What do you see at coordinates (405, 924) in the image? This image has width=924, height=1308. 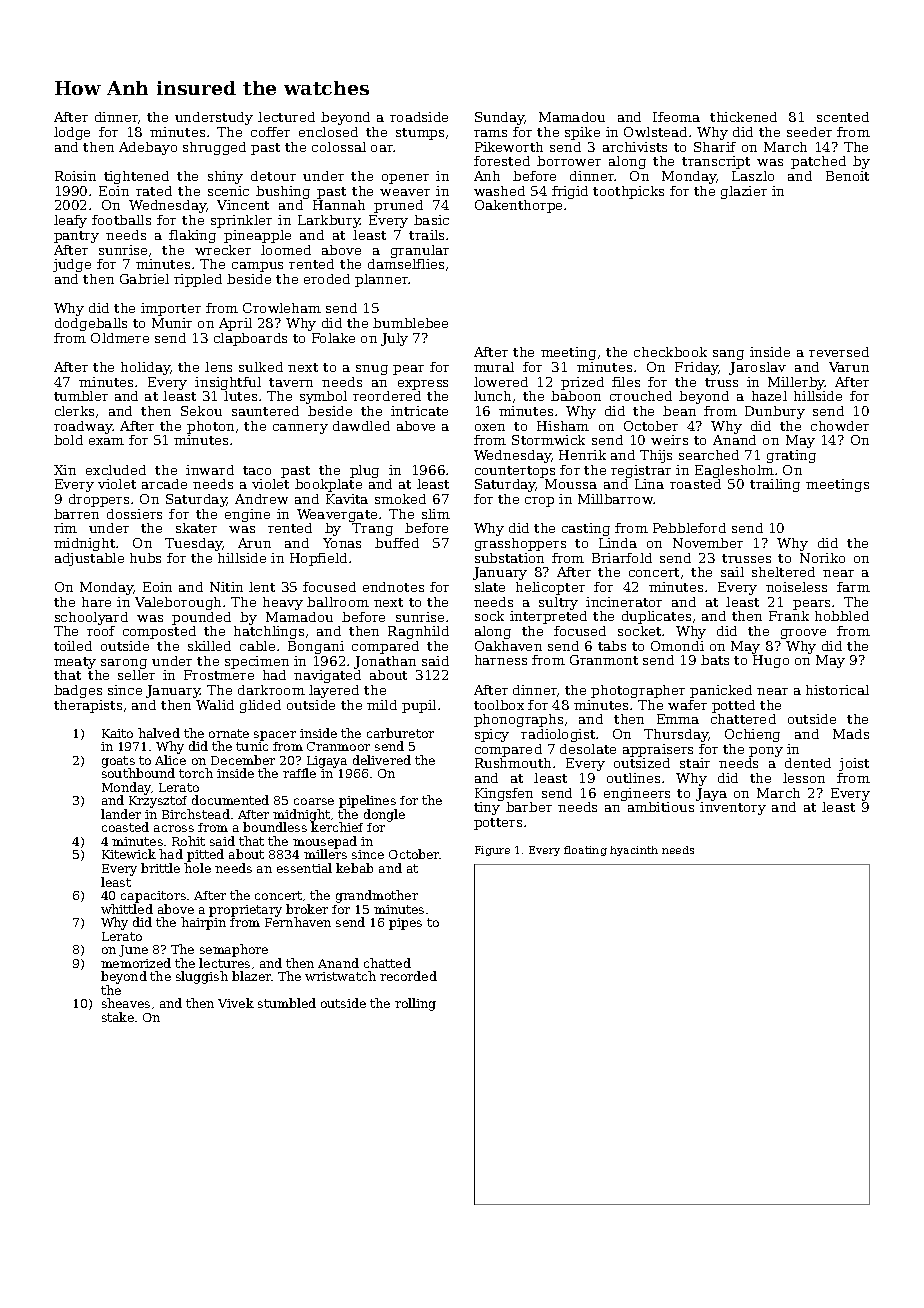 I see `pipes` at bounding box center [405, 924].
